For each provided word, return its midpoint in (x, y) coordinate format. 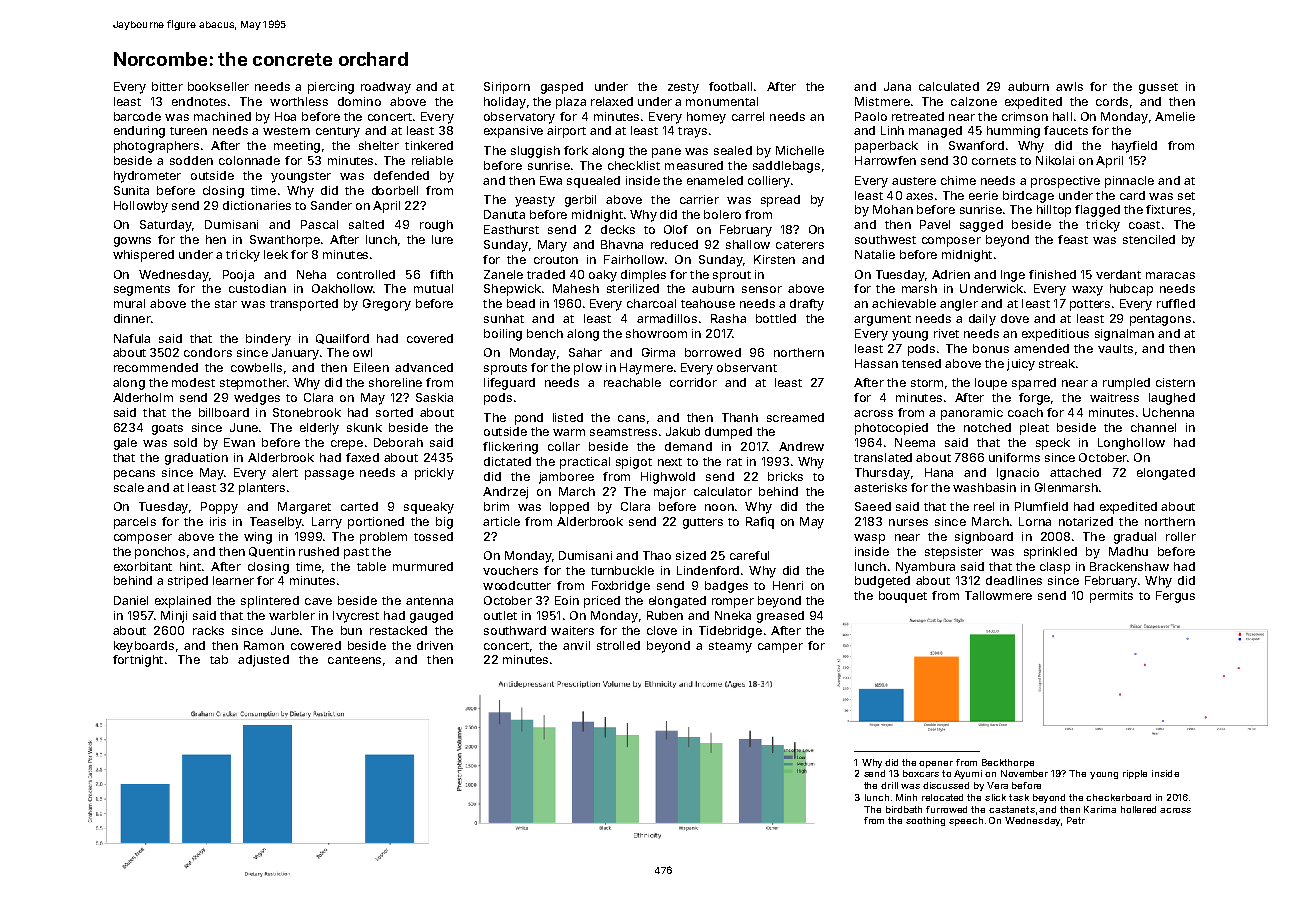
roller (1181, 536)
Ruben (665, 615)
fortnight (138, 661)
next (670, 462)
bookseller (218, 86)
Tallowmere (998, 595)
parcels (135, 523)
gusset (1158, 88)
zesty (683, 88)
